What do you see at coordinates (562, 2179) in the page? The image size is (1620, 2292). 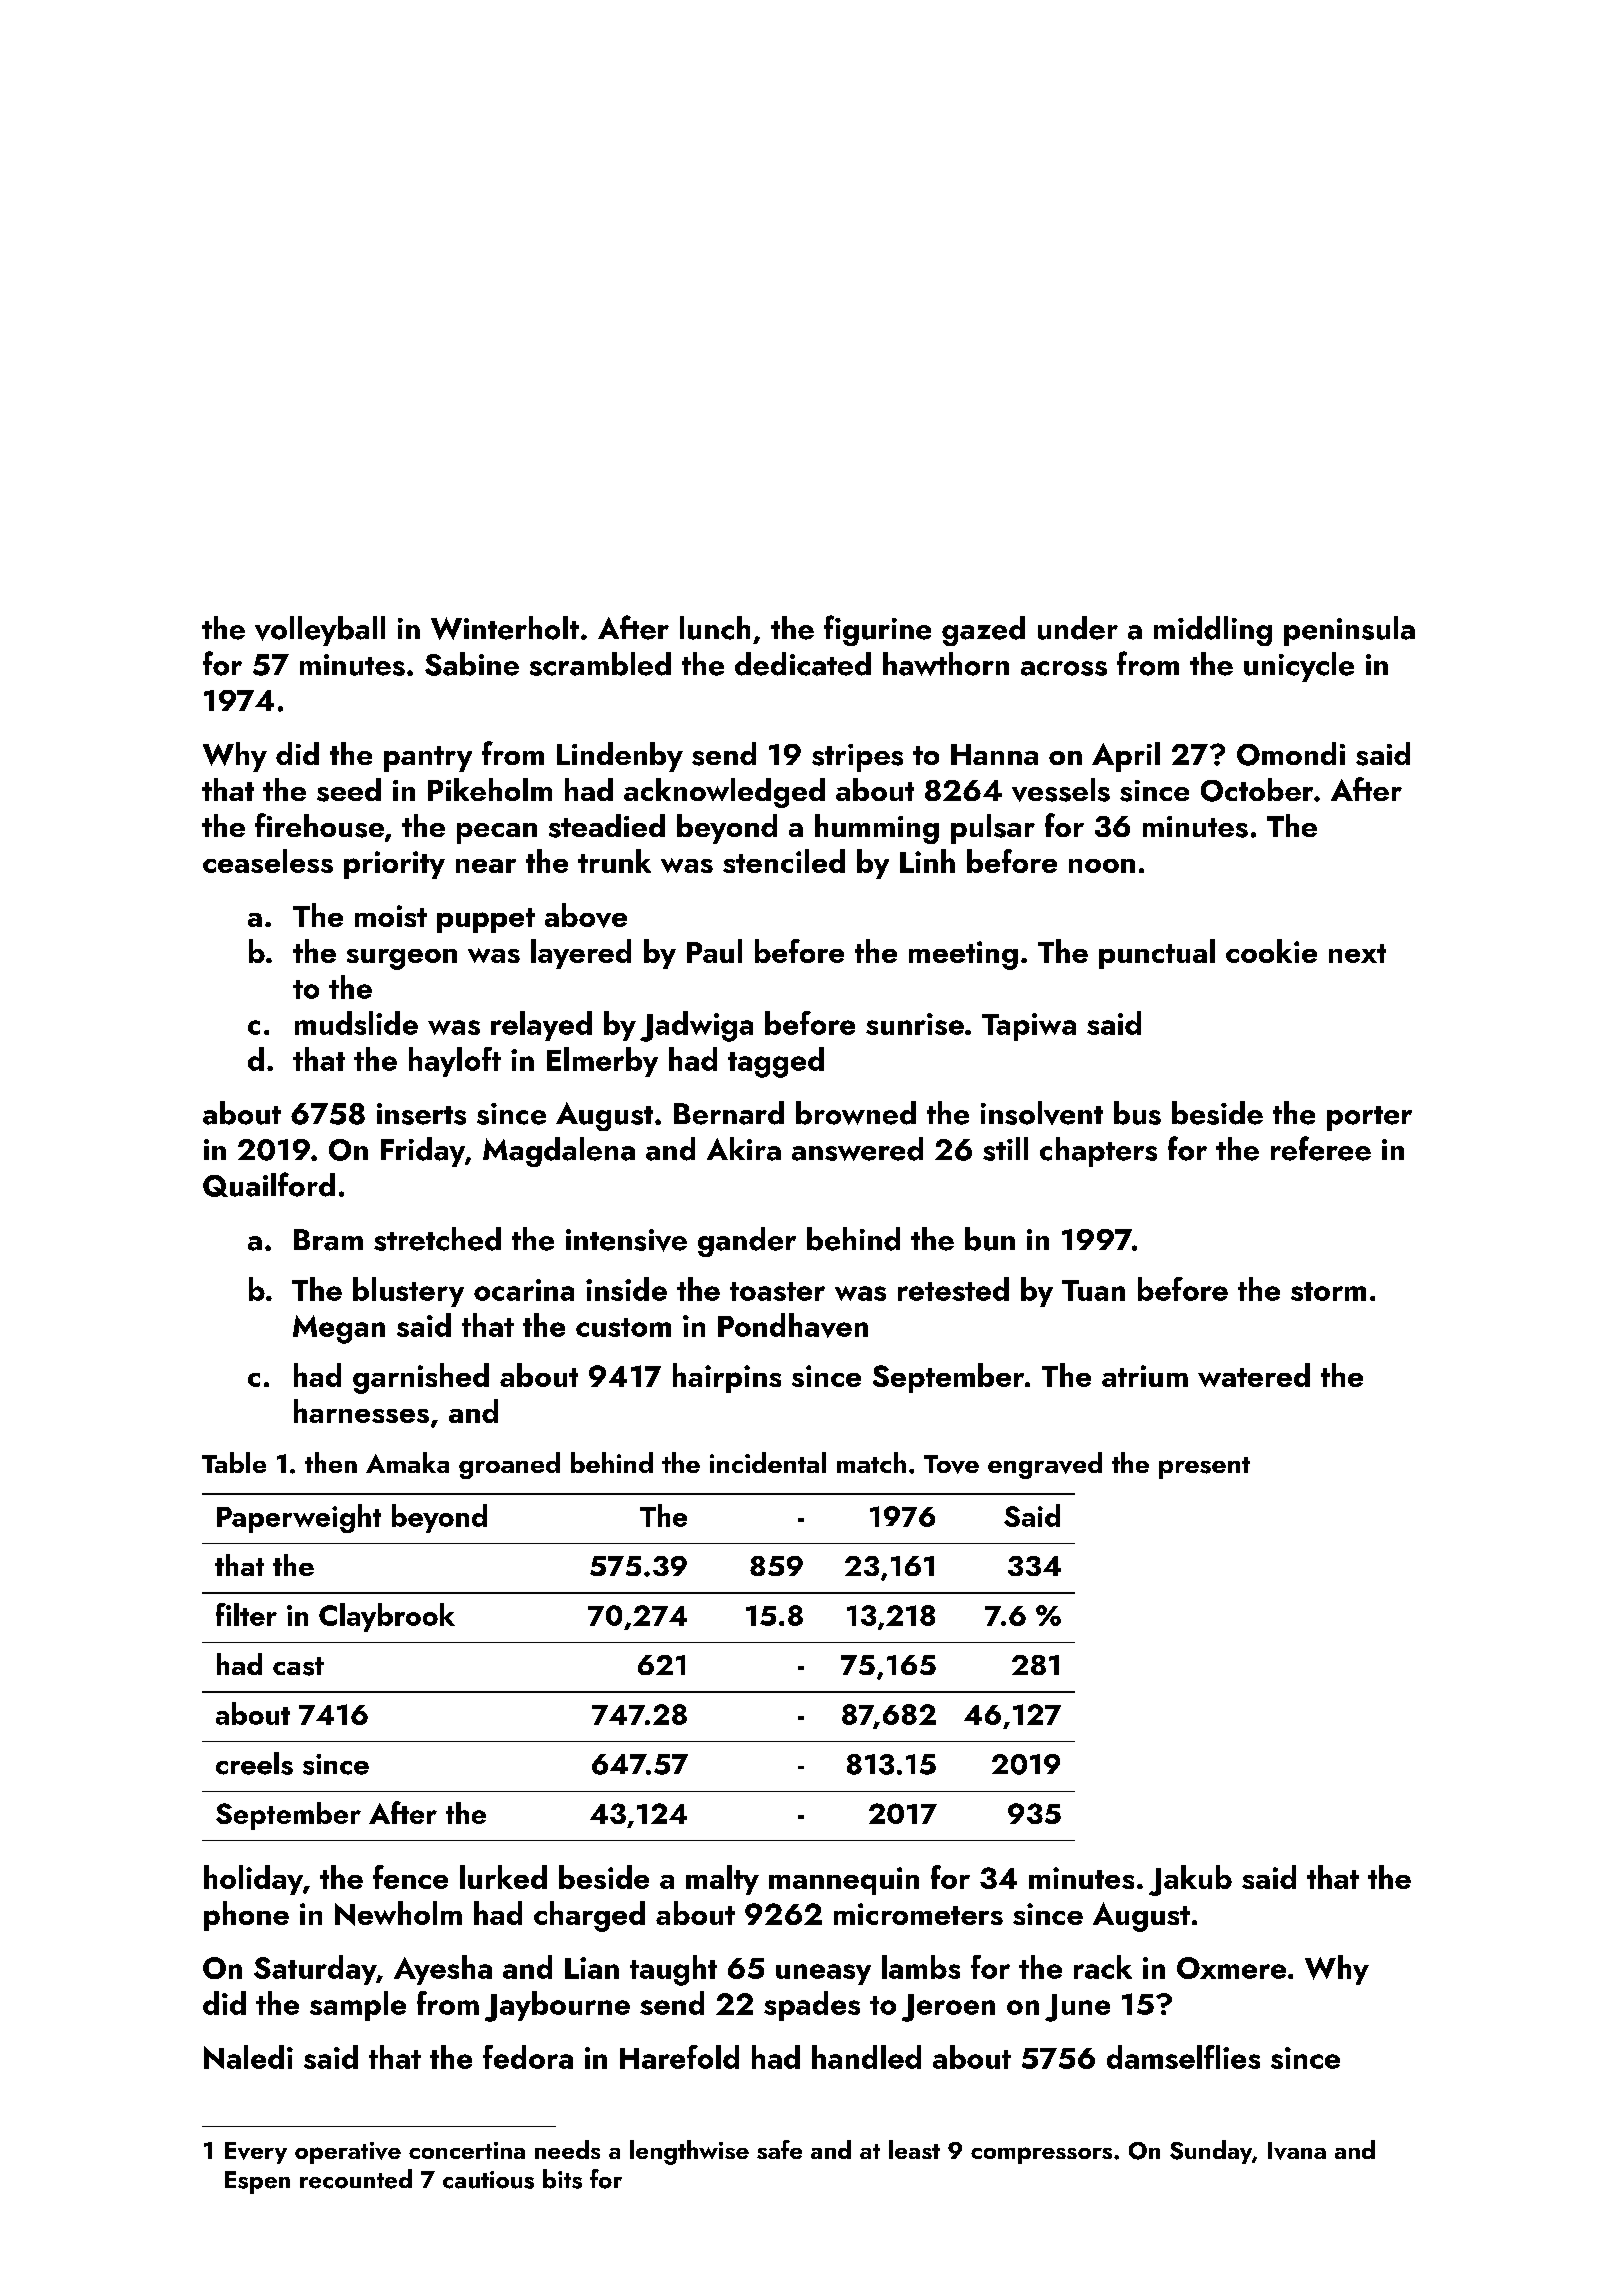 I see `bits` at bounding box center [562, 2179].
